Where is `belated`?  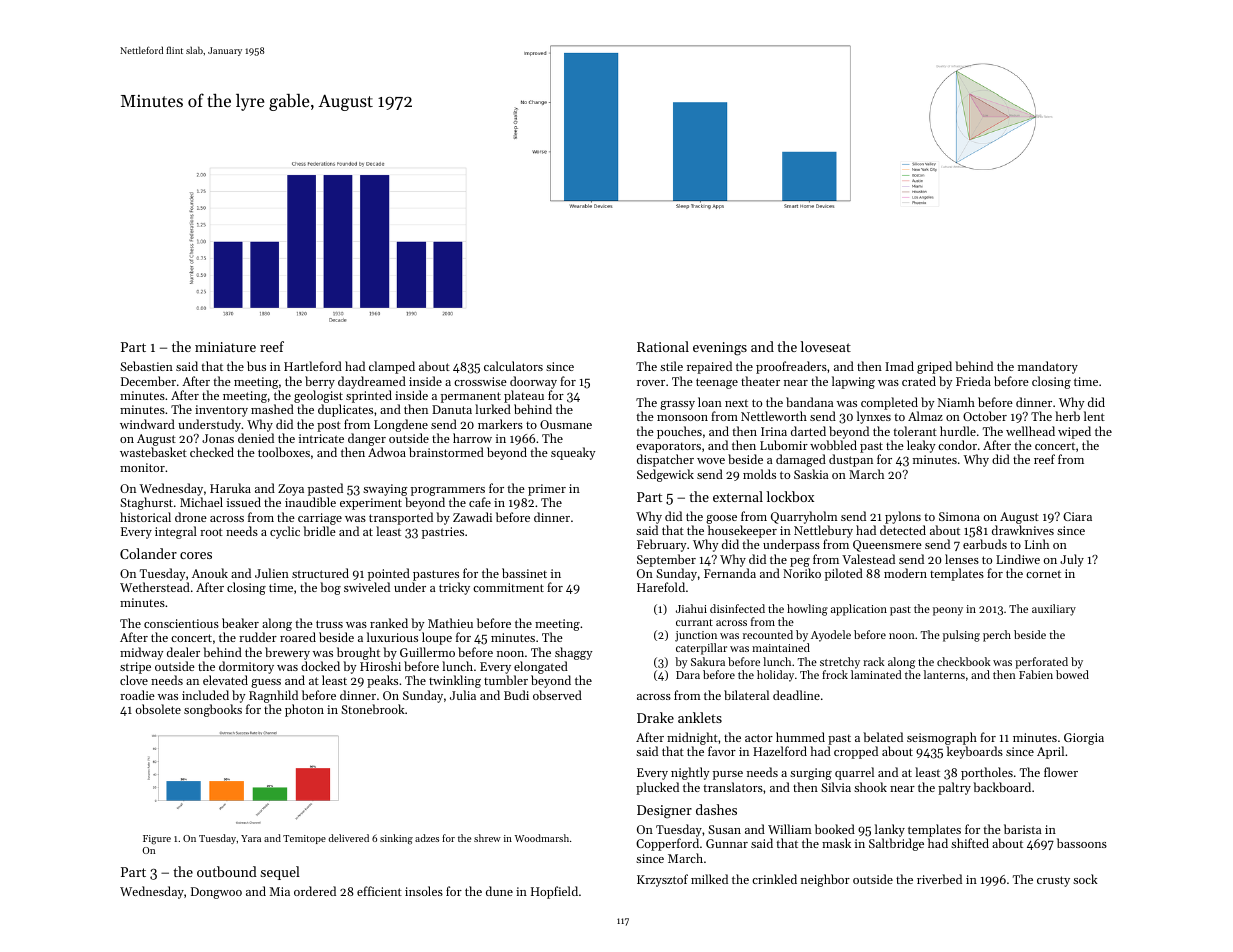
belated is located at coordinates (883, 737).
